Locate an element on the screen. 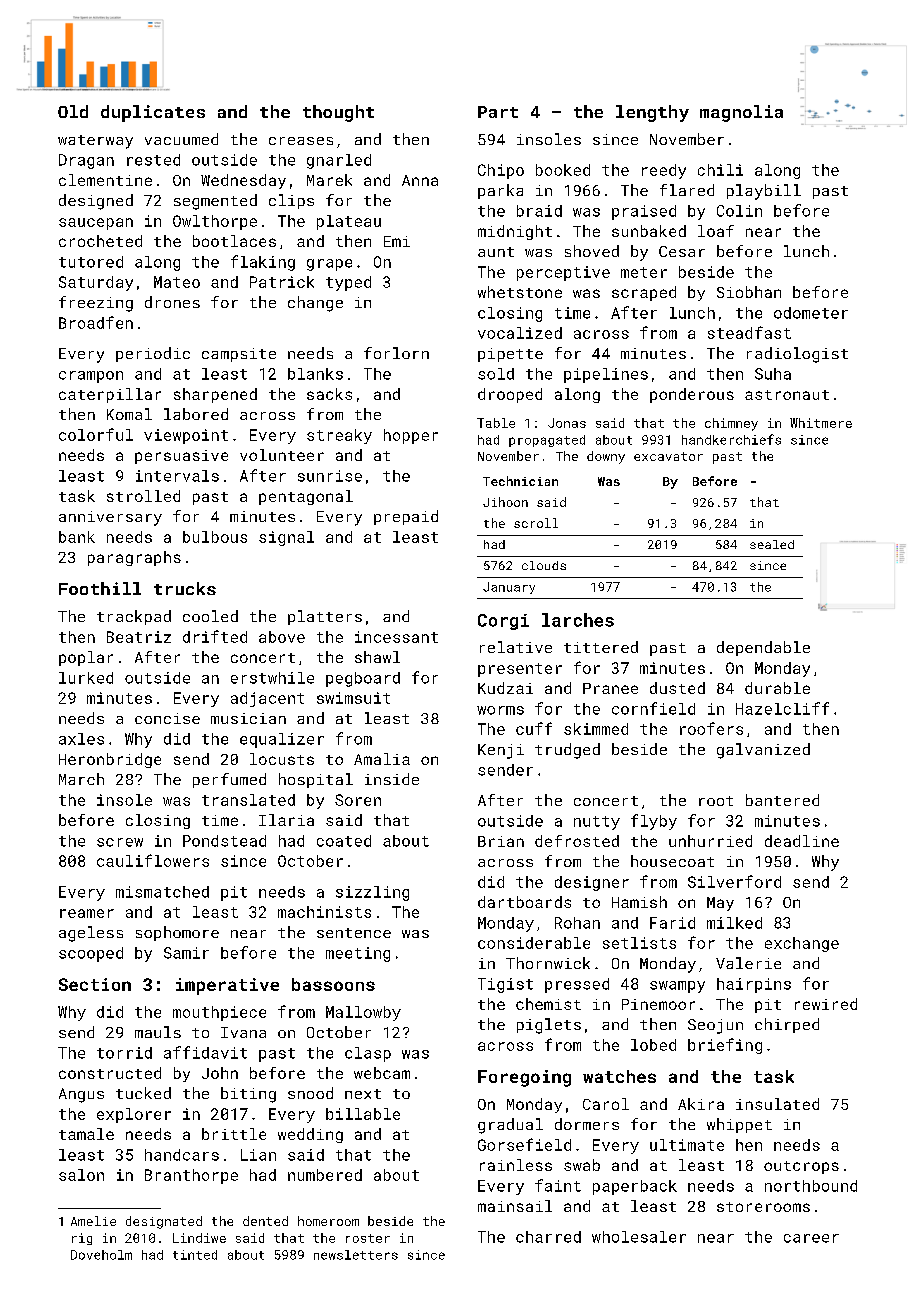 This screenshot has height=1308, width=924. bootlaces is located at coordinates (234, 241).
